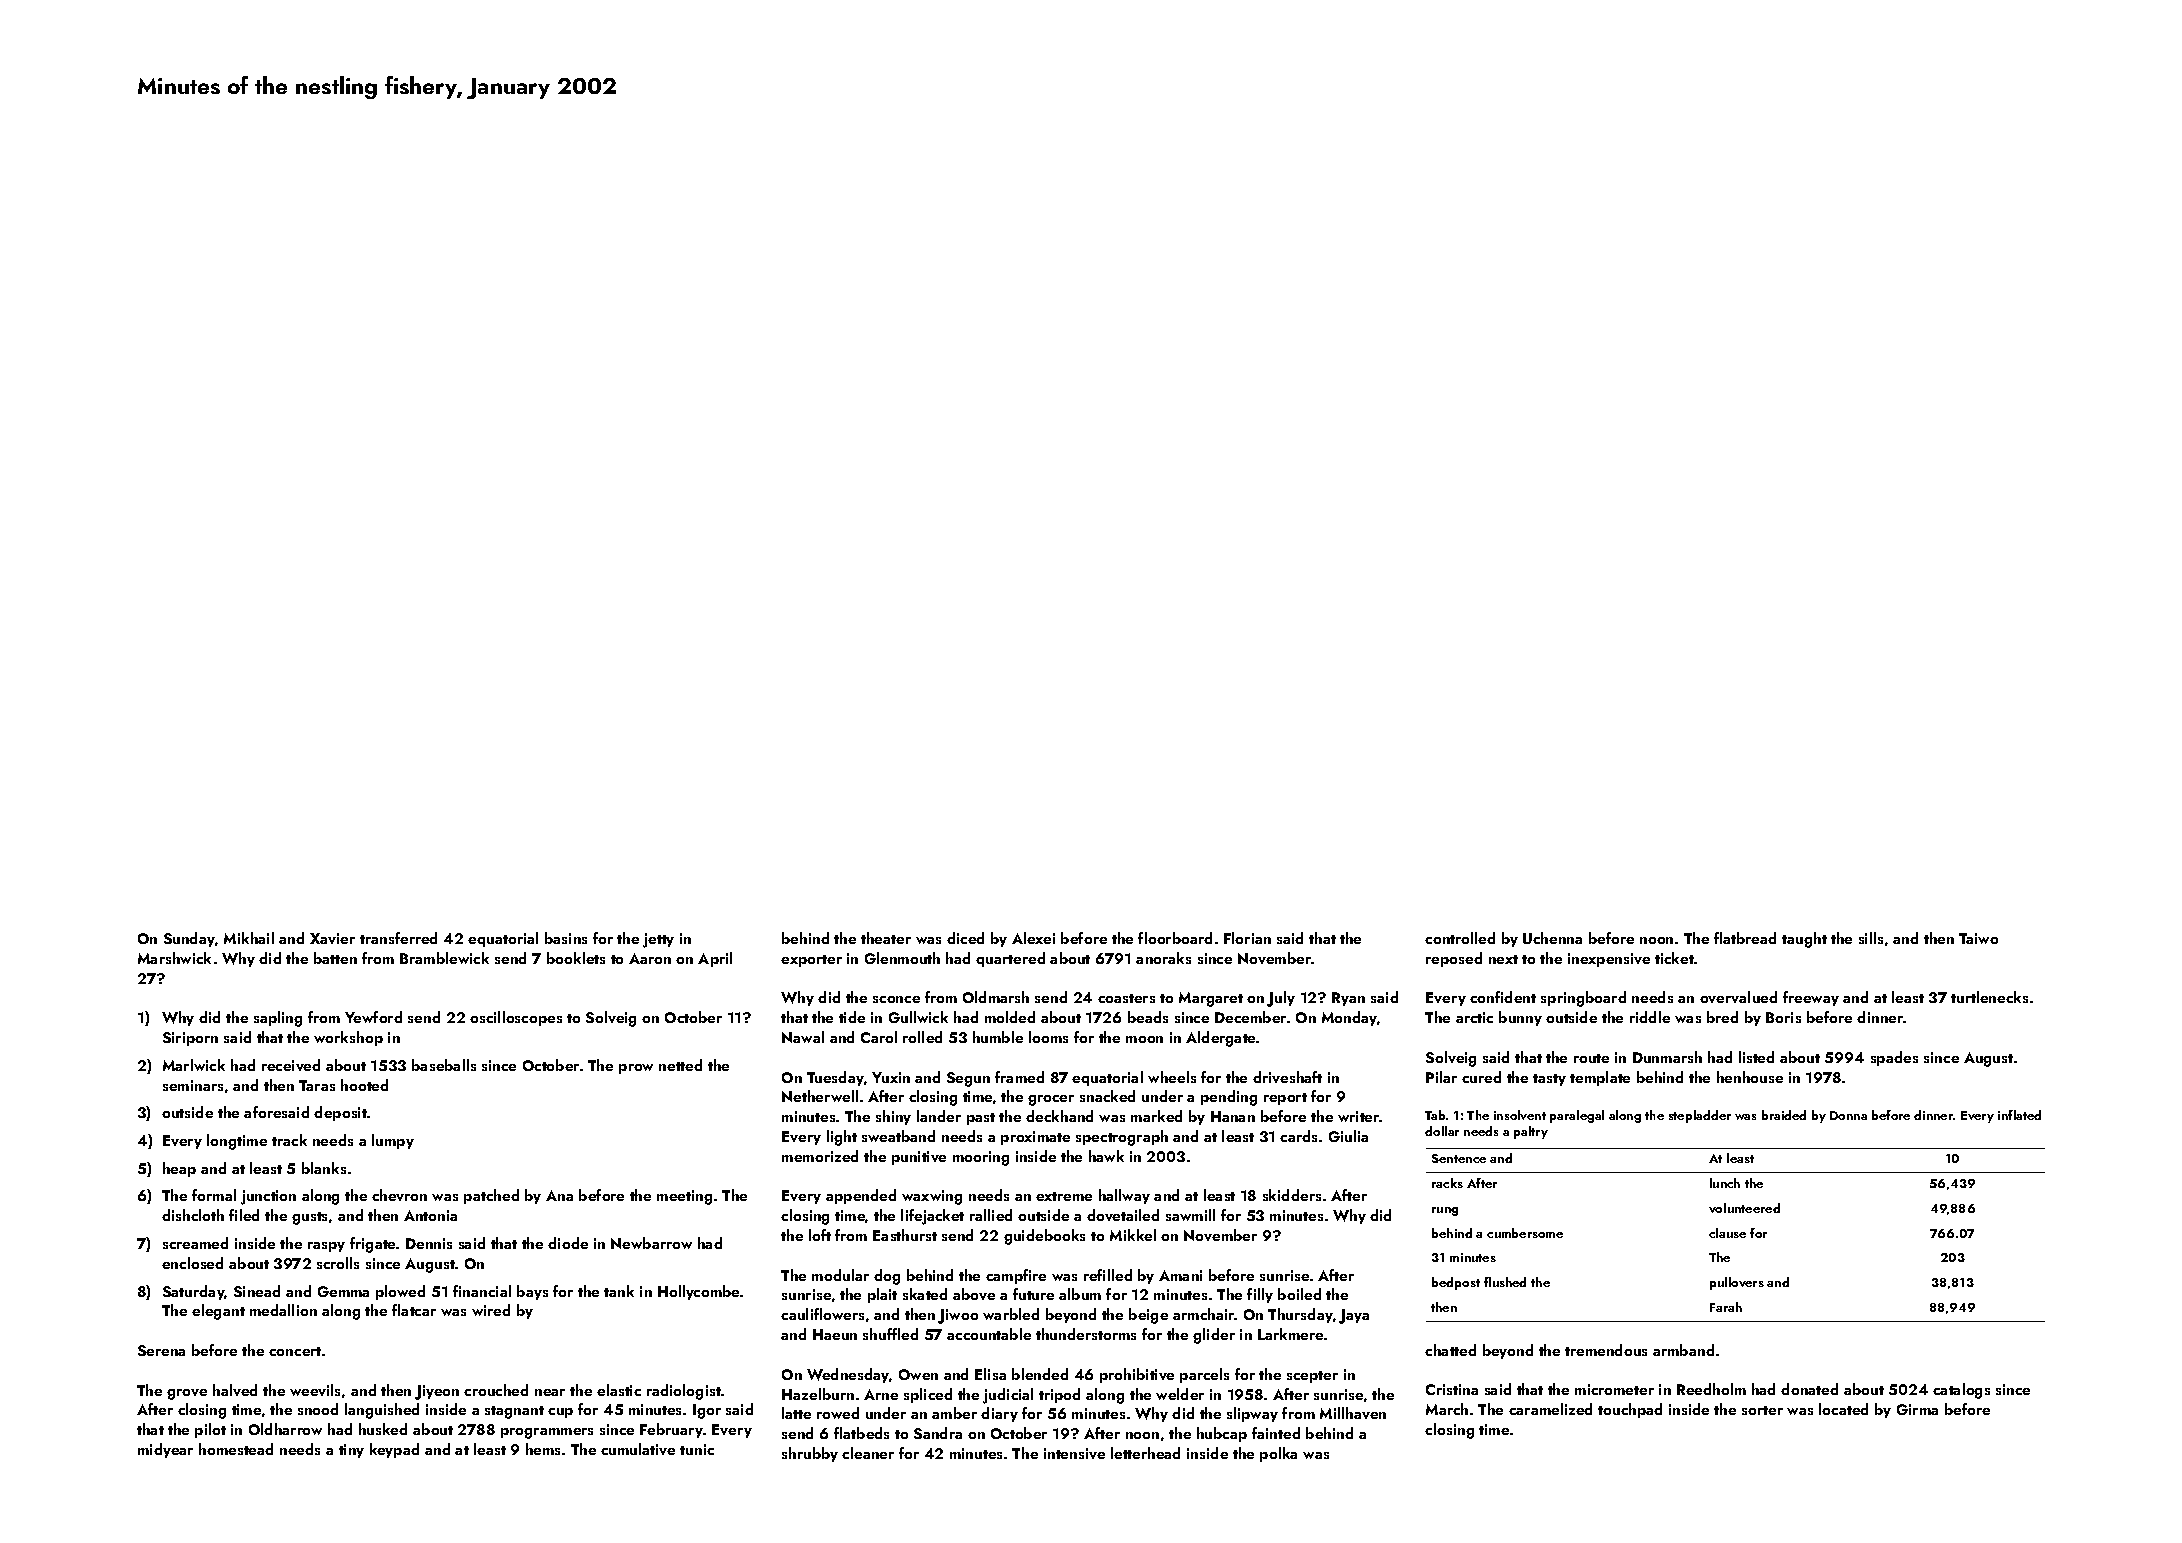 This screenshot has height=1543, width=2182. I want to click on baseballs, so click(444, 1065).
